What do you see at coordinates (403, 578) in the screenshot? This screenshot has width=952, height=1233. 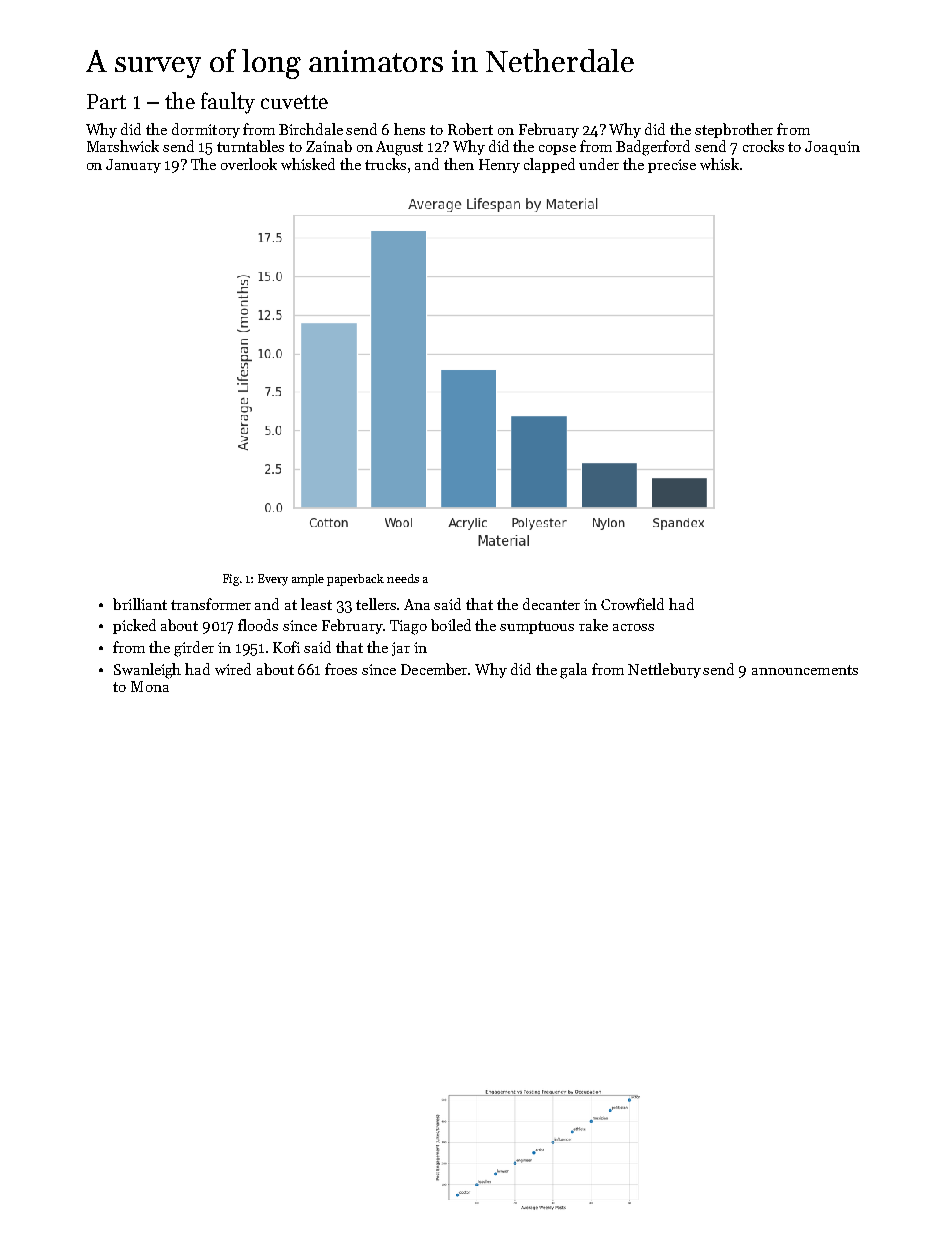 I see `needs` at bounding box center [403, 578].
